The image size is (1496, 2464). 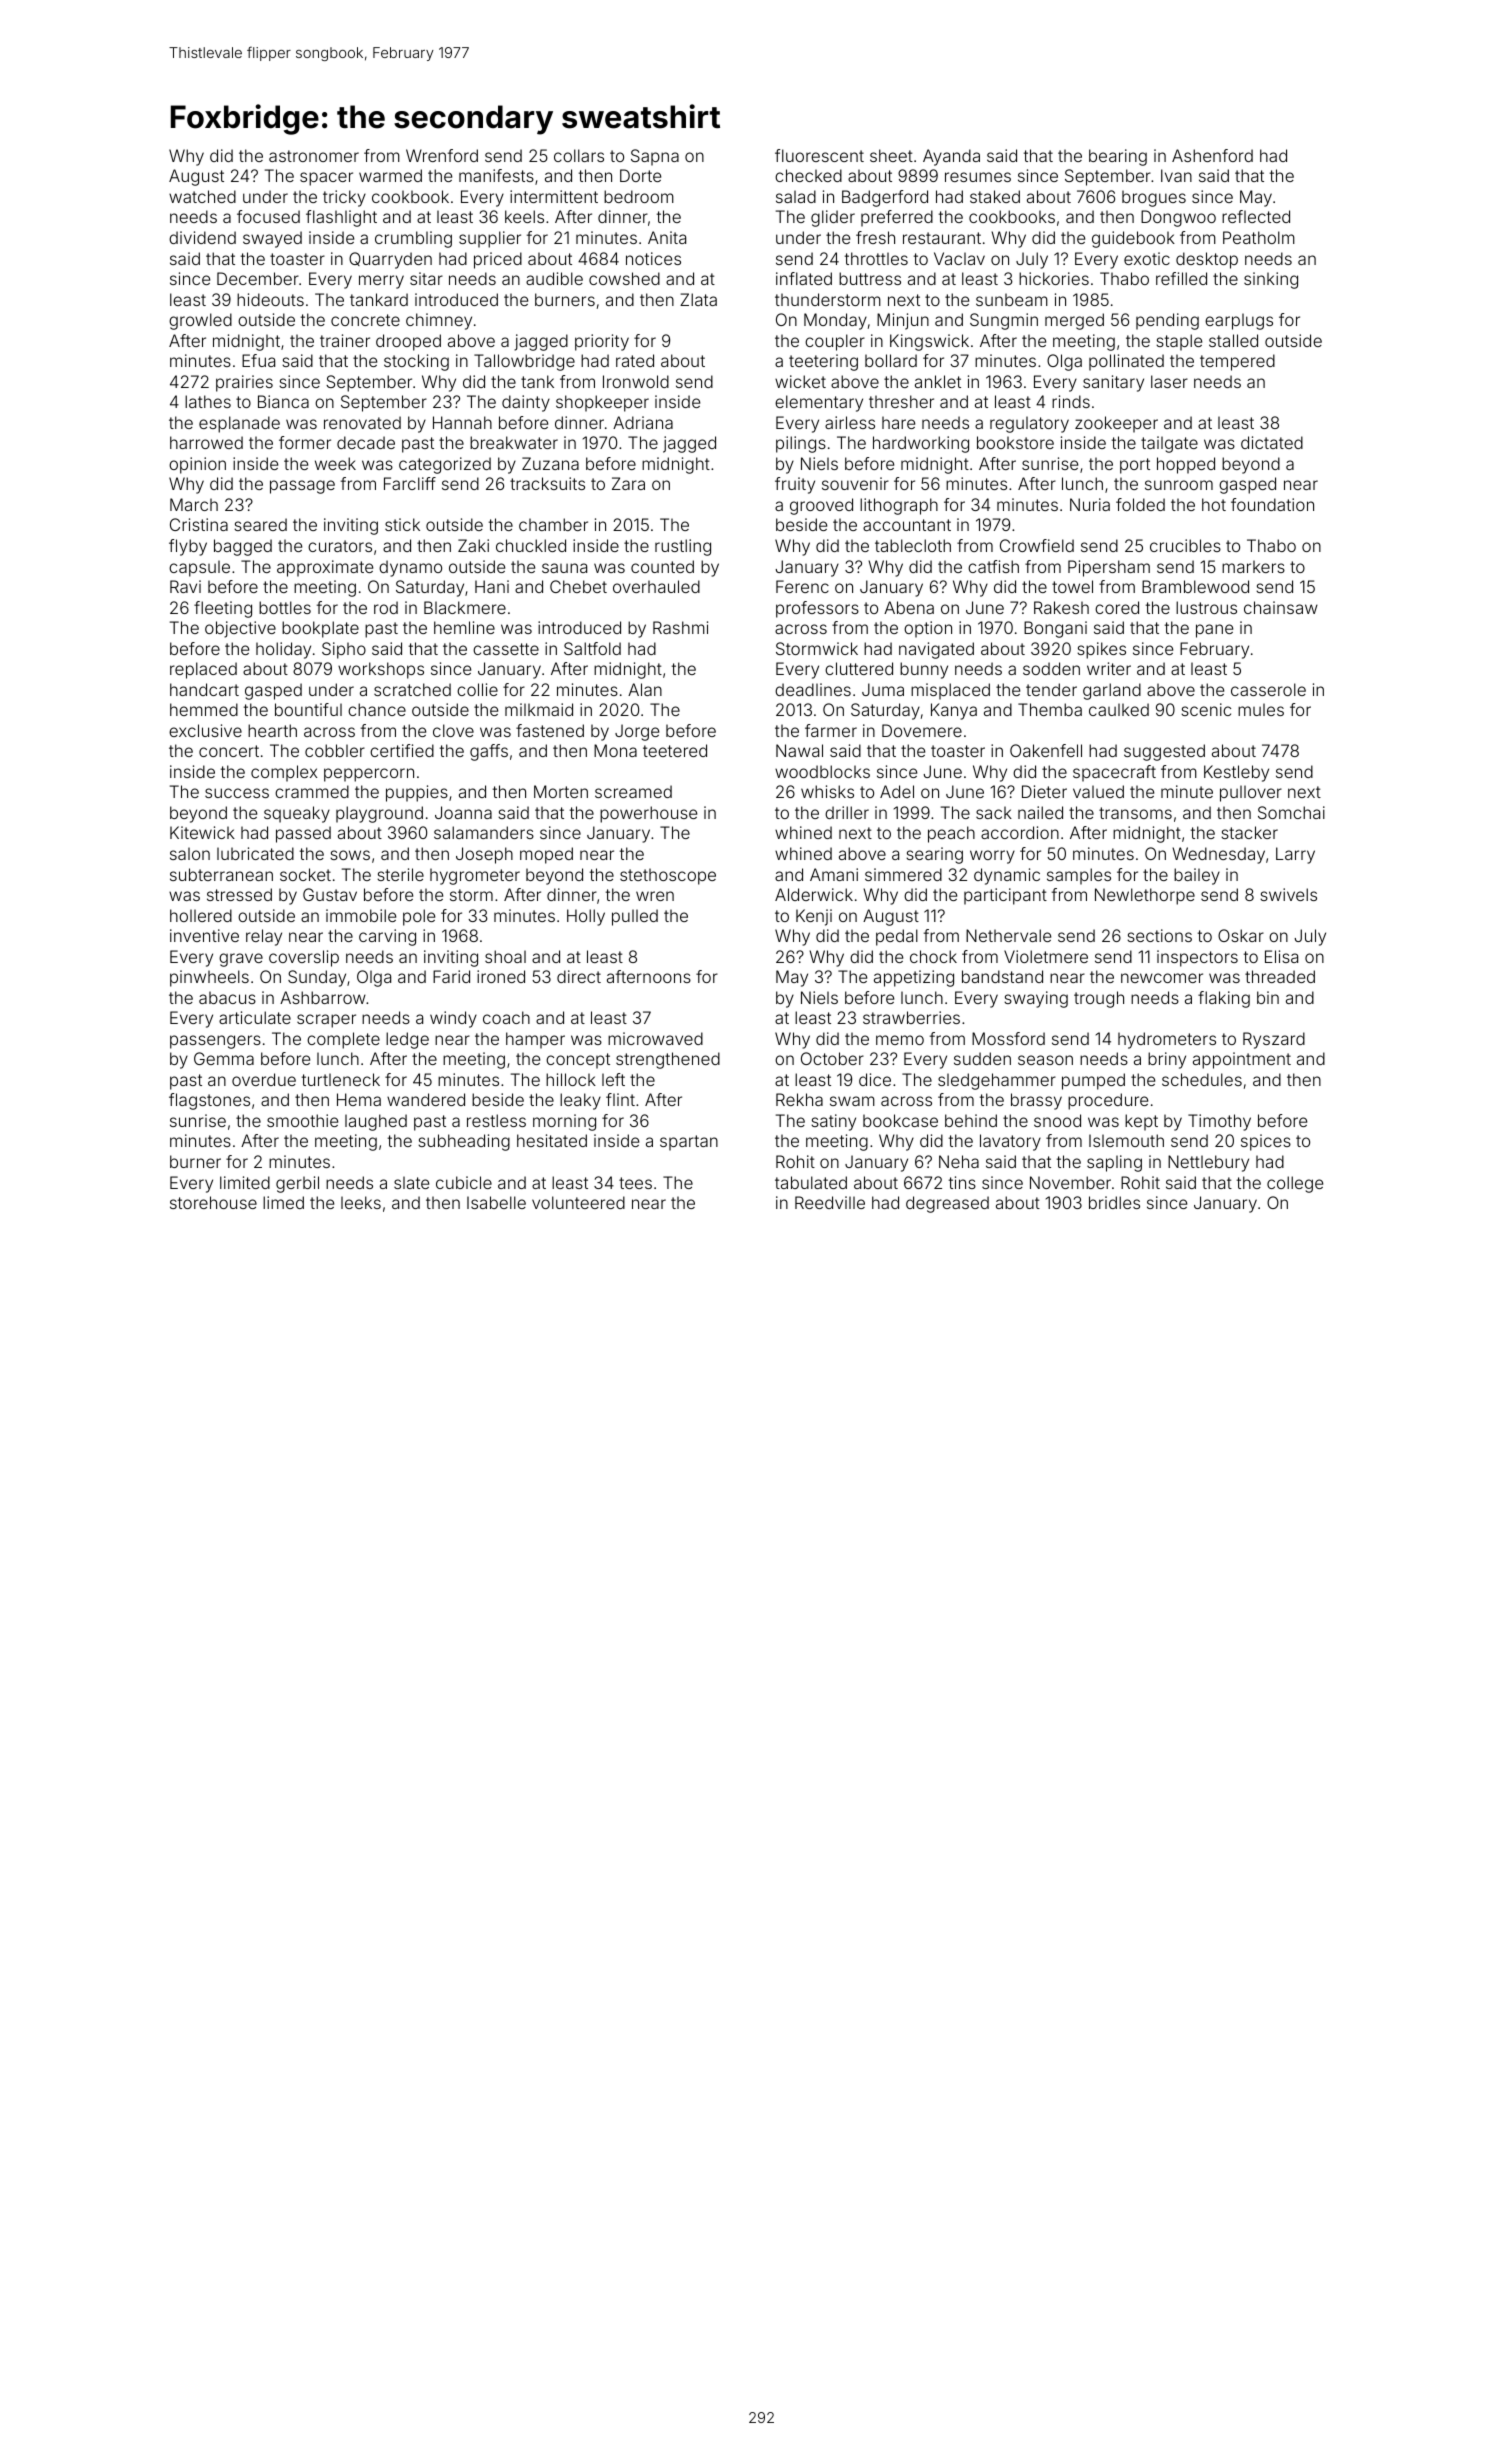 I want to click on bearing, so click(x=1118, y=157).
